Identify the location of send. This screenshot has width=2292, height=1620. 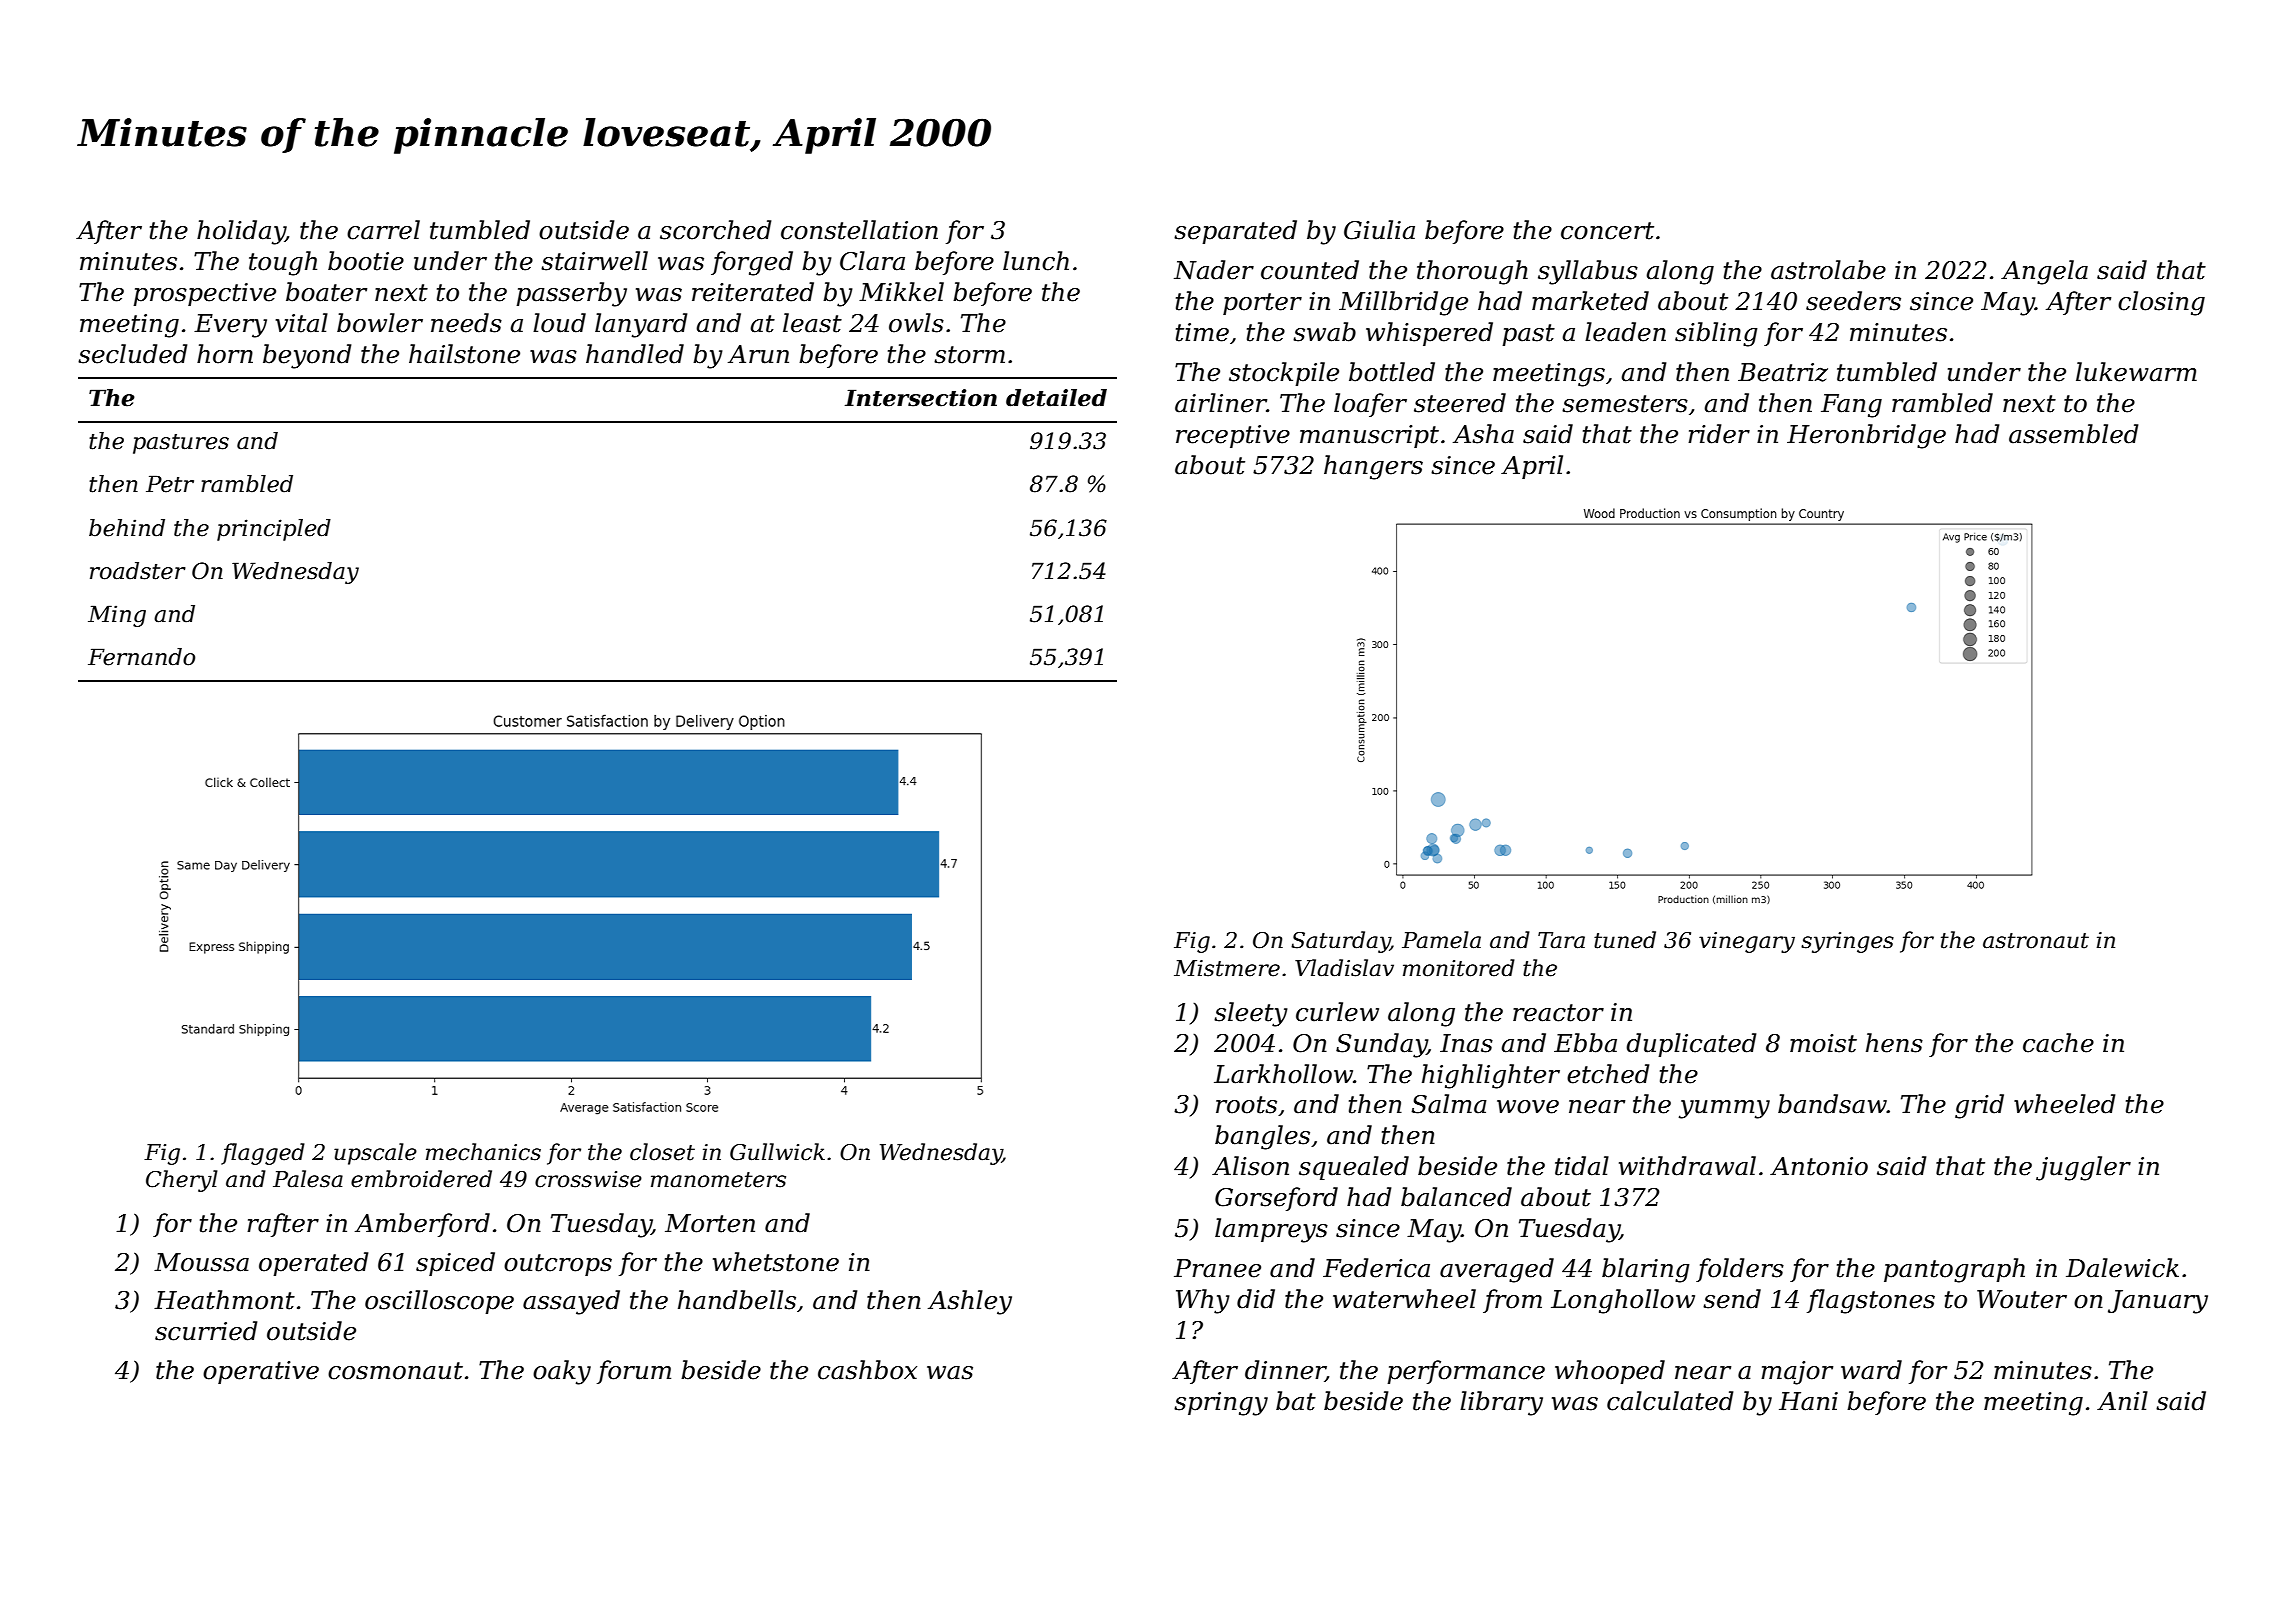
(1732, 1299).
